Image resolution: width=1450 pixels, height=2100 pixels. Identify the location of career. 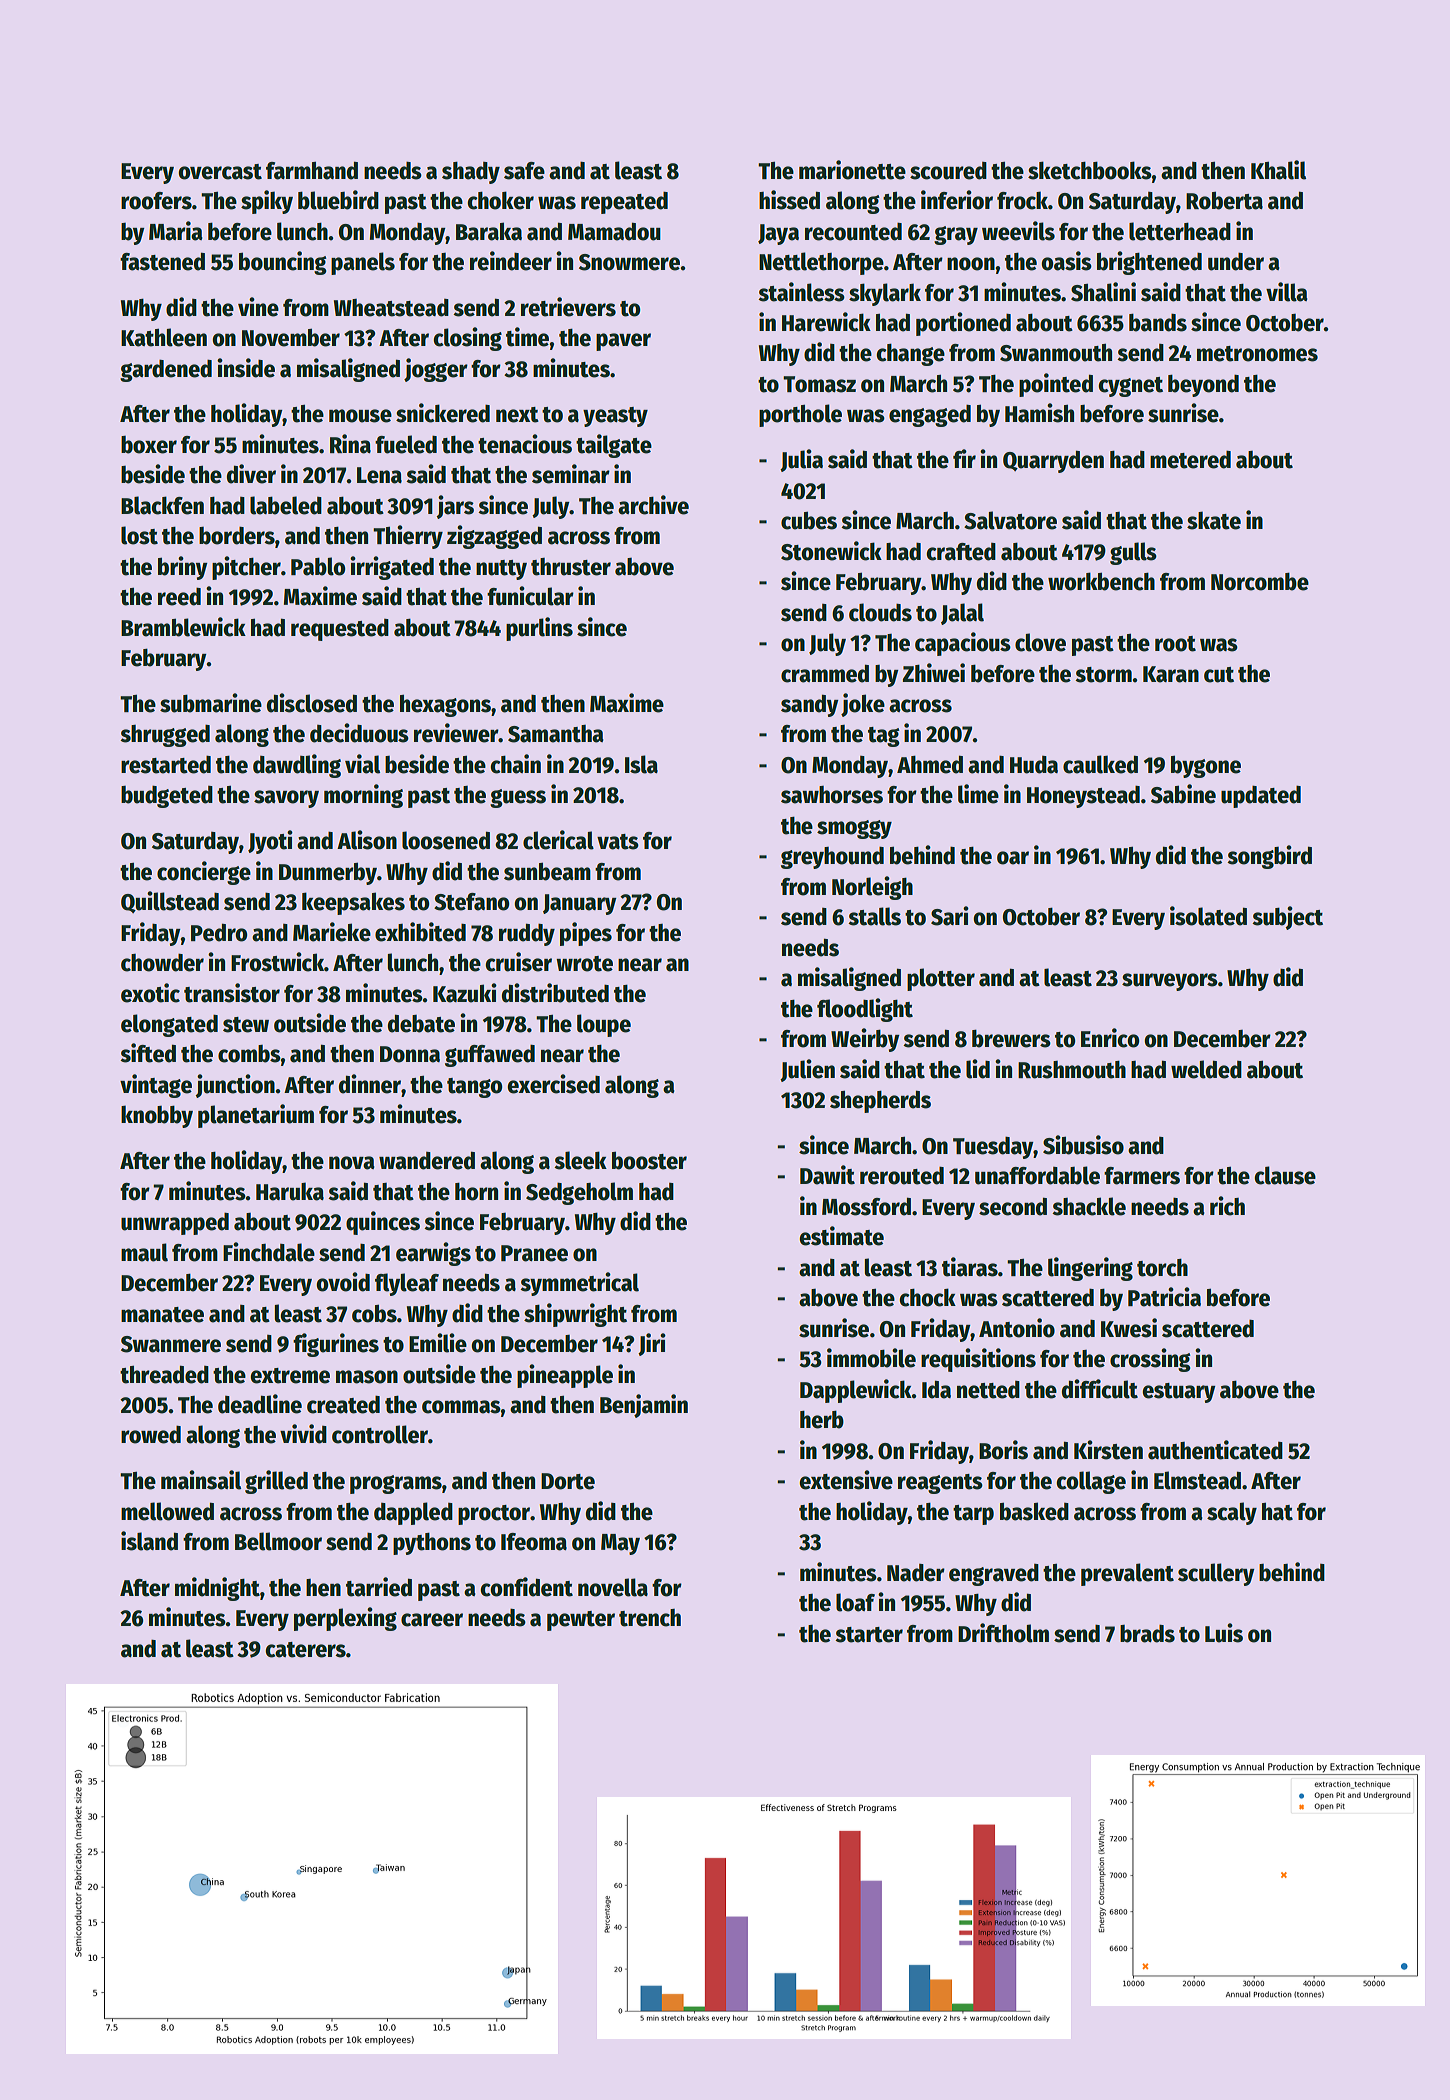
(432, 1620).
